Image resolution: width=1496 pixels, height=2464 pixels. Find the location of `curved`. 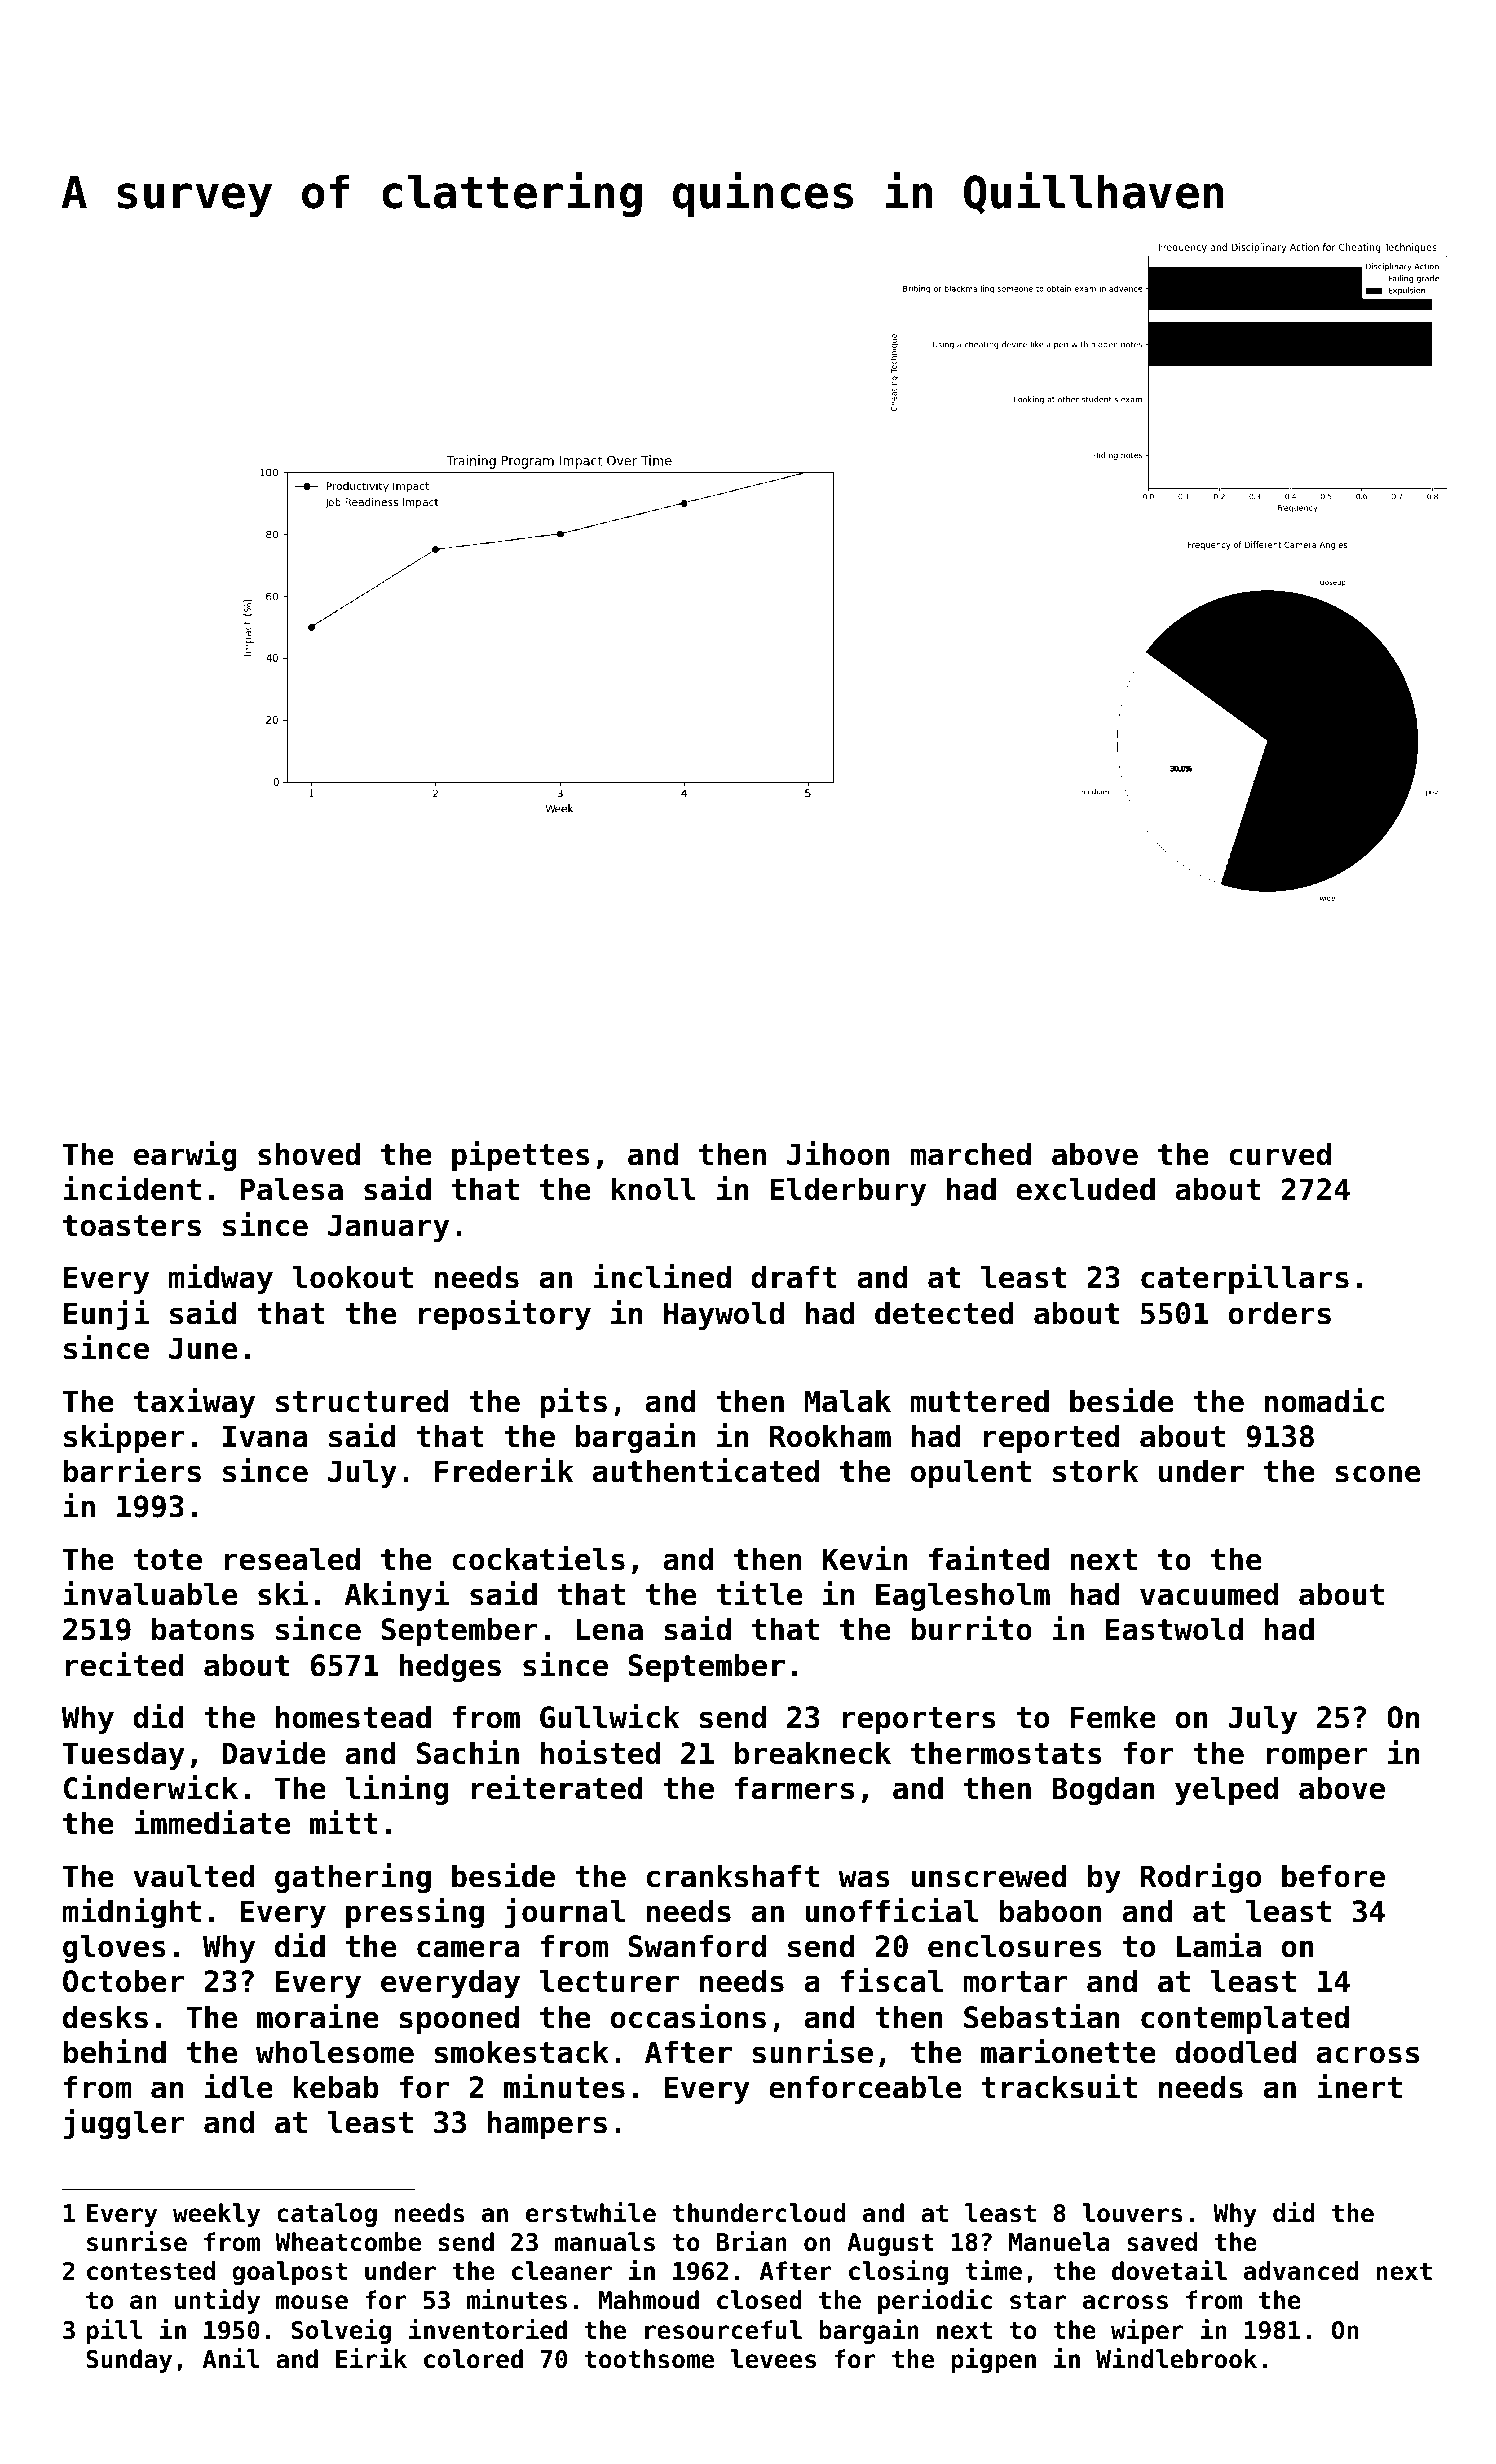

curved is located at coordinates (1280, 1154).
